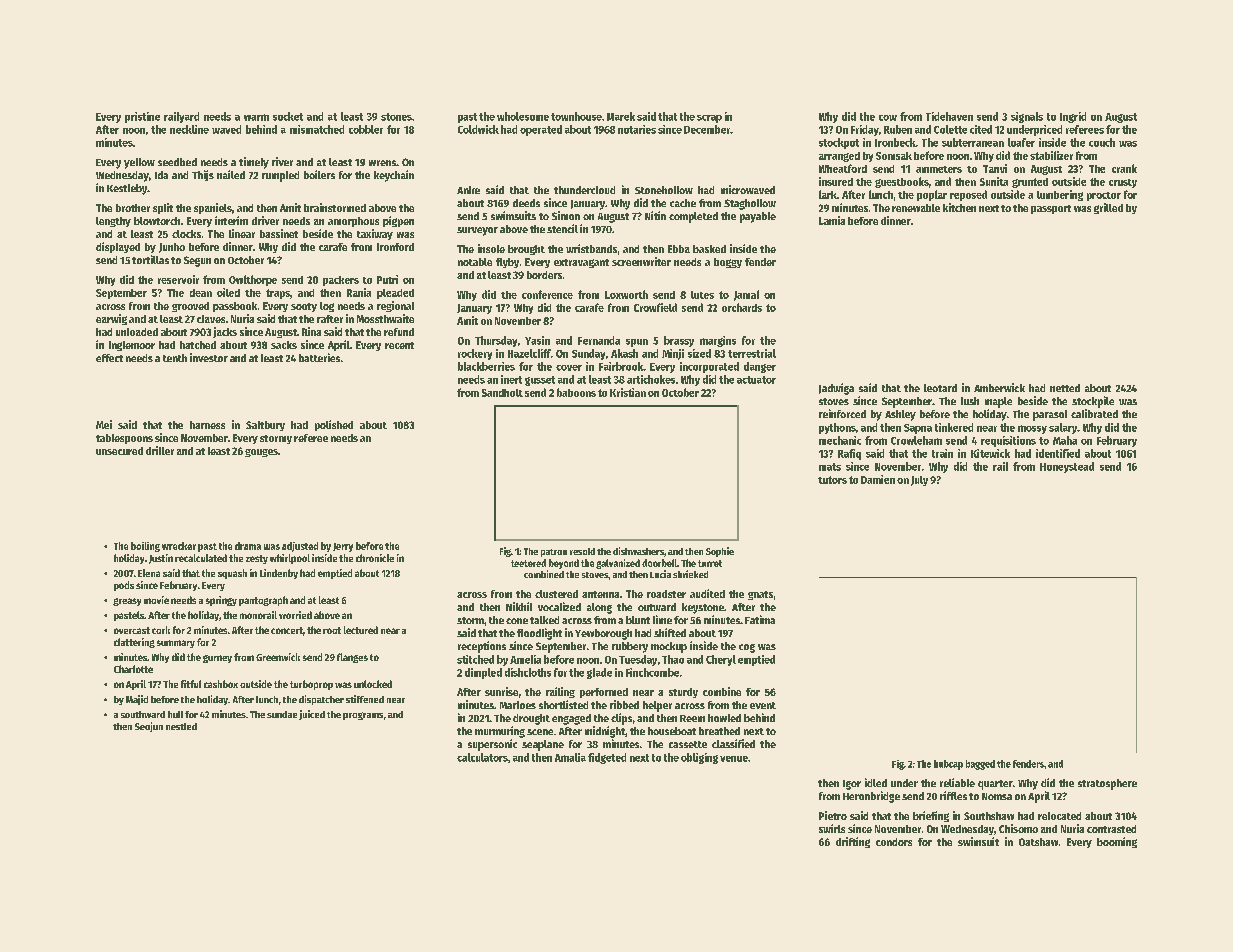 This page has width=1233, height=952. I want to click on booming, so click(1117, 842).
